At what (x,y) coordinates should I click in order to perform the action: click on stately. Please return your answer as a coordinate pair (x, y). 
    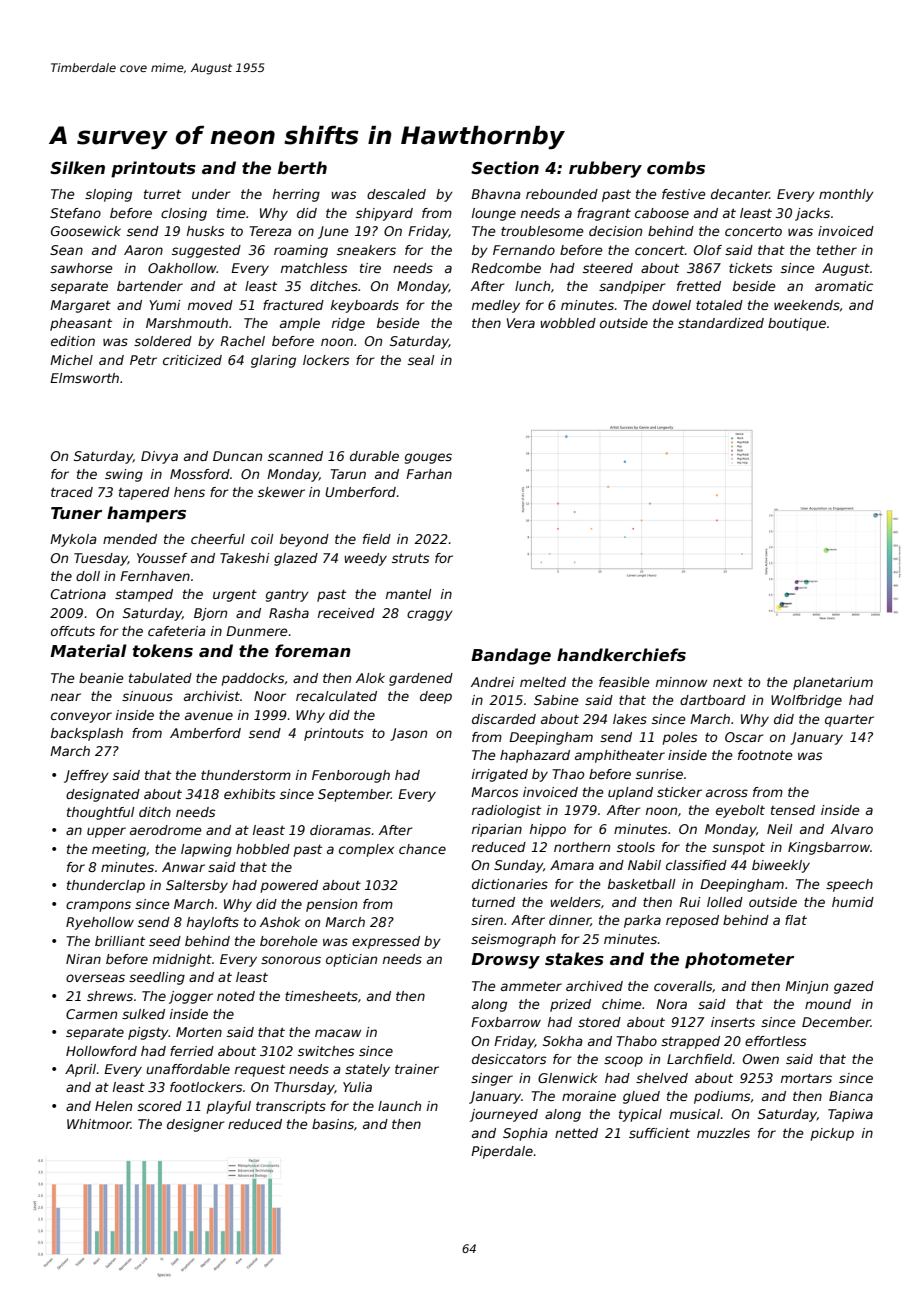
    Looking at the image, I should click on (367, 1070).
